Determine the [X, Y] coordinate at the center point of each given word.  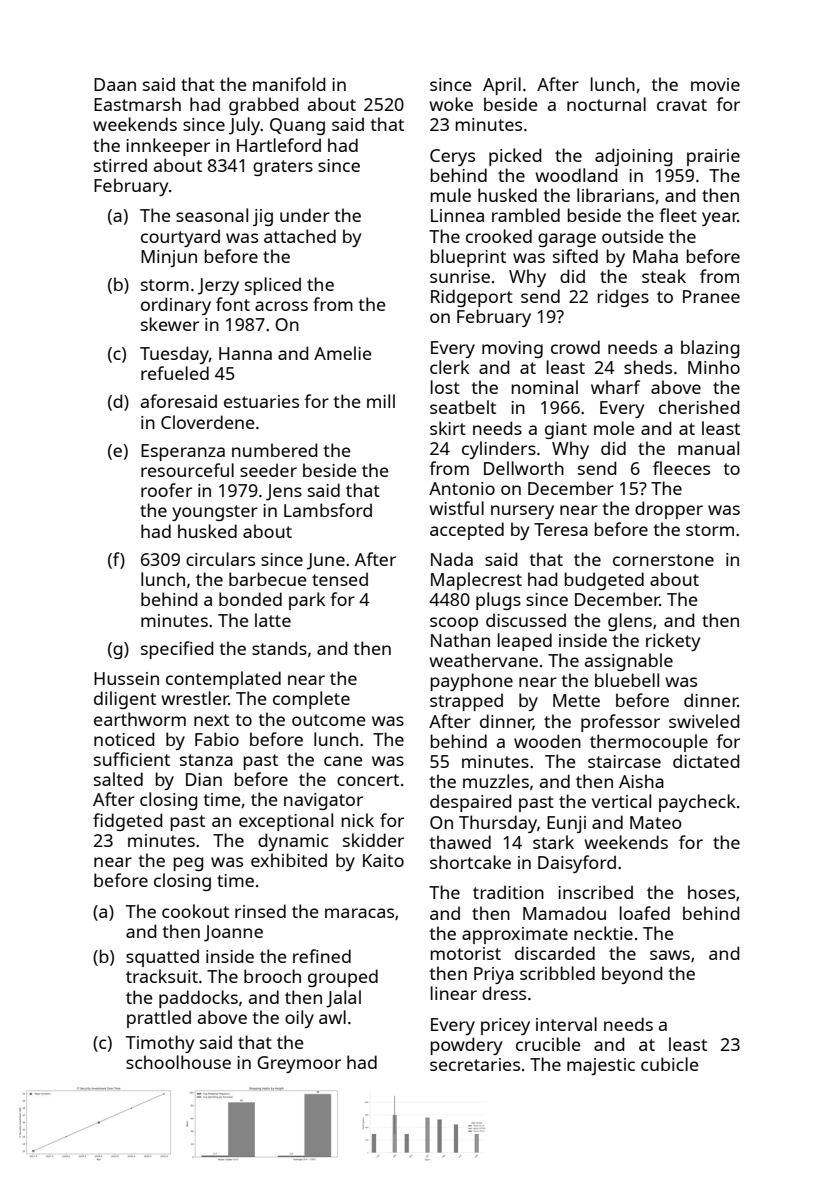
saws [670, 955]
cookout [195, 911]
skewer [170, 324]
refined [322, 956]
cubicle [670, 1064]
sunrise [460, 276]
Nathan [460, 640]
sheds [648, 367]
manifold [289, 84]
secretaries [475, 1064]
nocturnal [606, 104]
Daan [115, 84]
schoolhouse [178, 1062]
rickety [673, 642]
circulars [220, 559]
